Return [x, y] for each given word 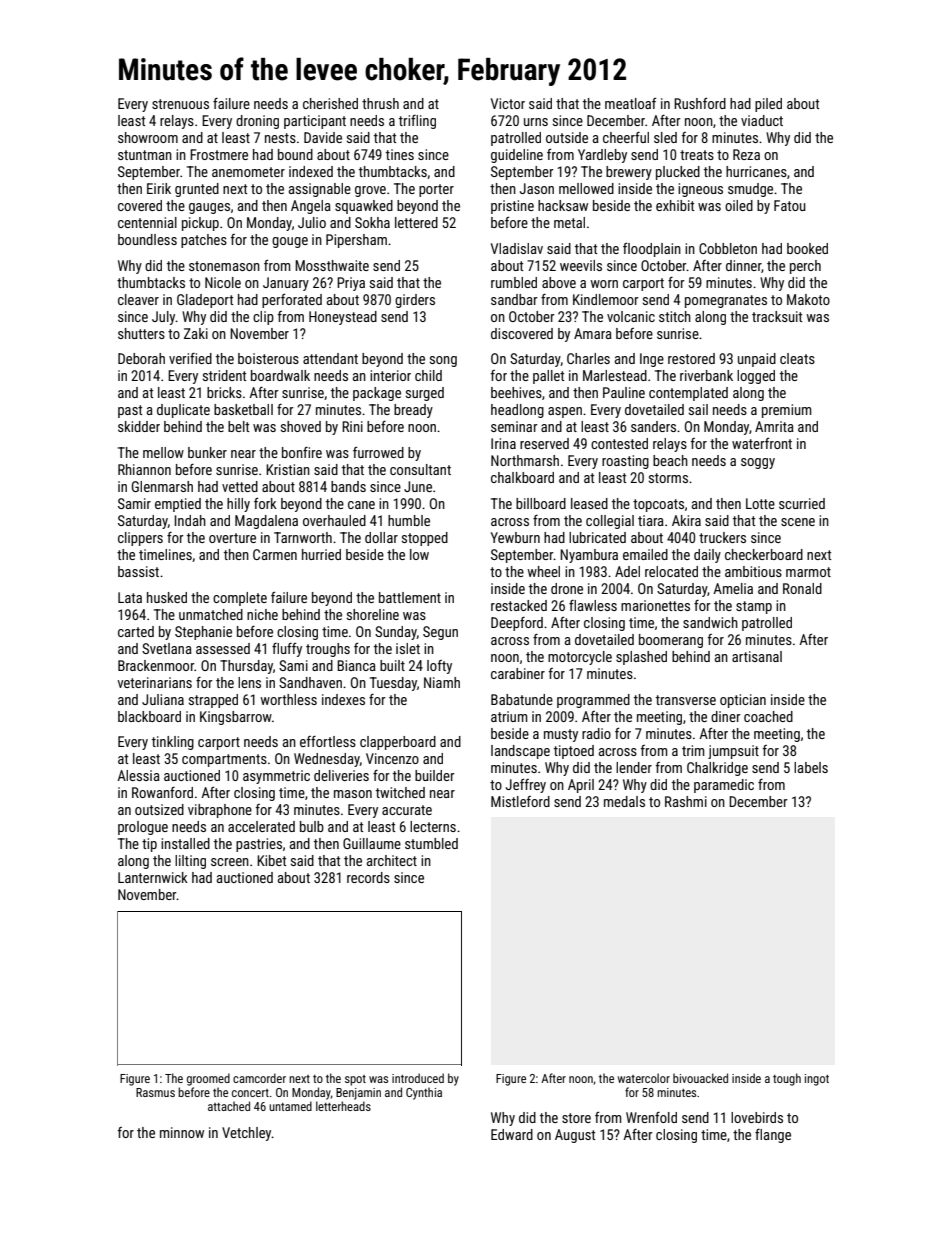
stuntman [145, 155]
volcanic [631, 316]
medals [624, 801]
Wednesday [327, 760]
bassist [138, 571]
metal [569, 222]
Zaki [196, 333]
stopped [425, 539]
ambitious [753, 571]
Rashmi [686, 801]
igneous [700, 190]
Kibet [271, 860]
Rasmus [155, 1092]
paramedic [724, 786]
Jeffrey [526, 786]
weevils [581, 265]
